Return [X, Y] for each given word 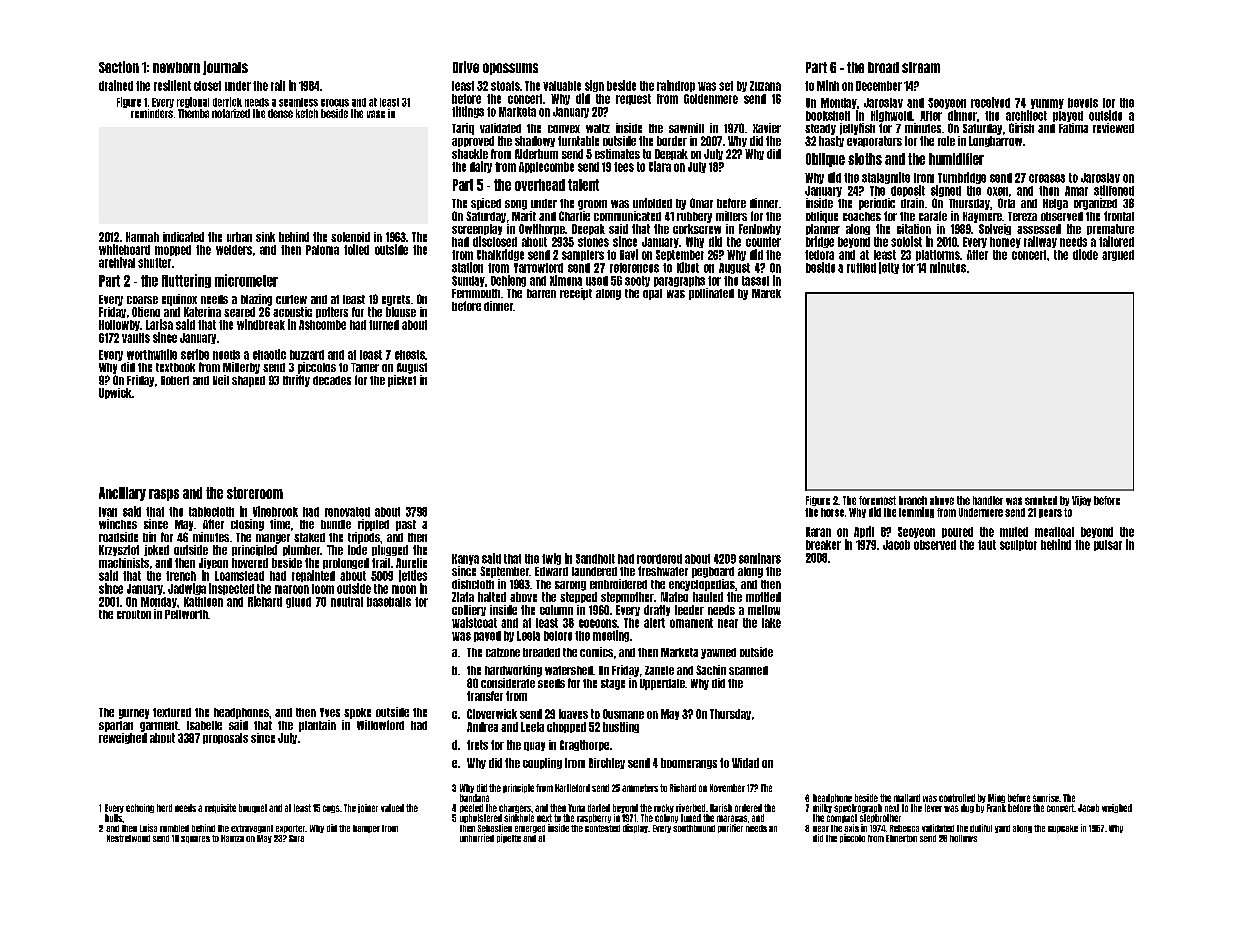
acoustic [292, 312]
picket [402, 381]
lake [771, 623]
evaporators [874, 141]
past [406, 525]
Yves [330, 712]
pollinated [711, 294]
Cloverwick [492, 714]
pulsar [1108, 545]
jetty [889, 268]
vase [376, 114]
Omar [701, 203]
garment [159, 726]
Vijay [1081, 501]
